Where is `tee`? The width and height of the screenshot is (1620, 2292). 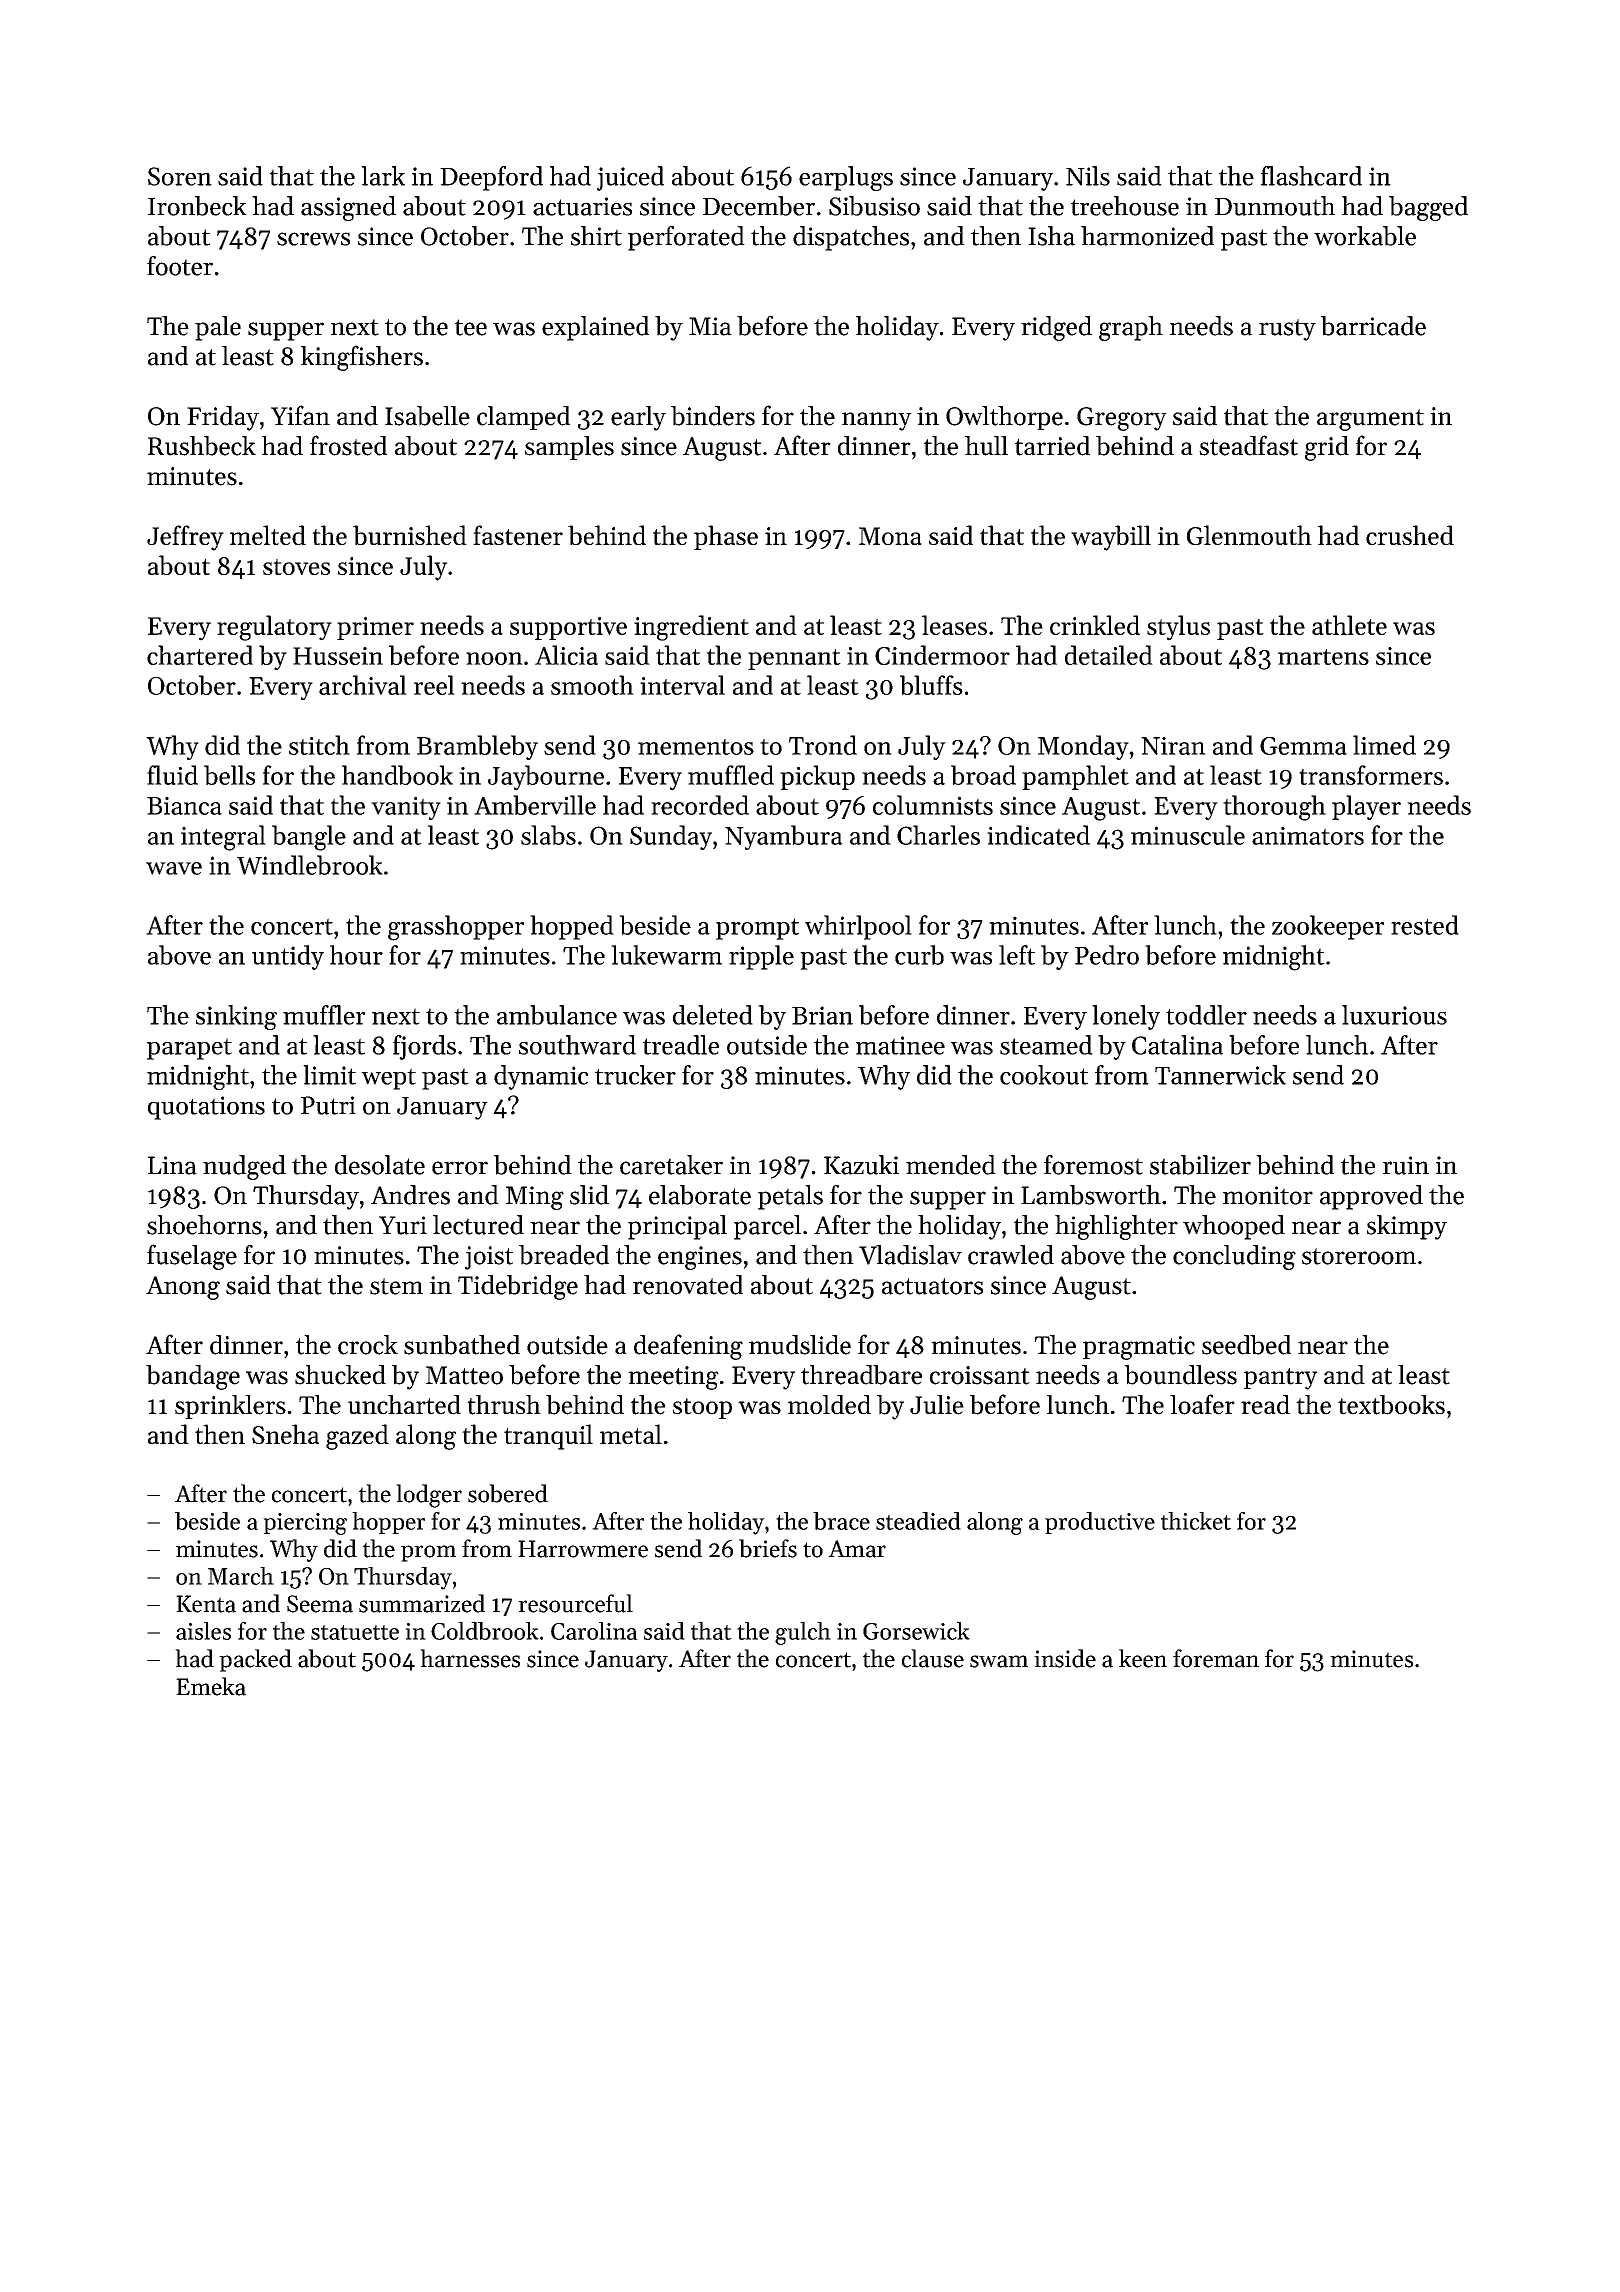
tee is located at coordinates (471, 327).
